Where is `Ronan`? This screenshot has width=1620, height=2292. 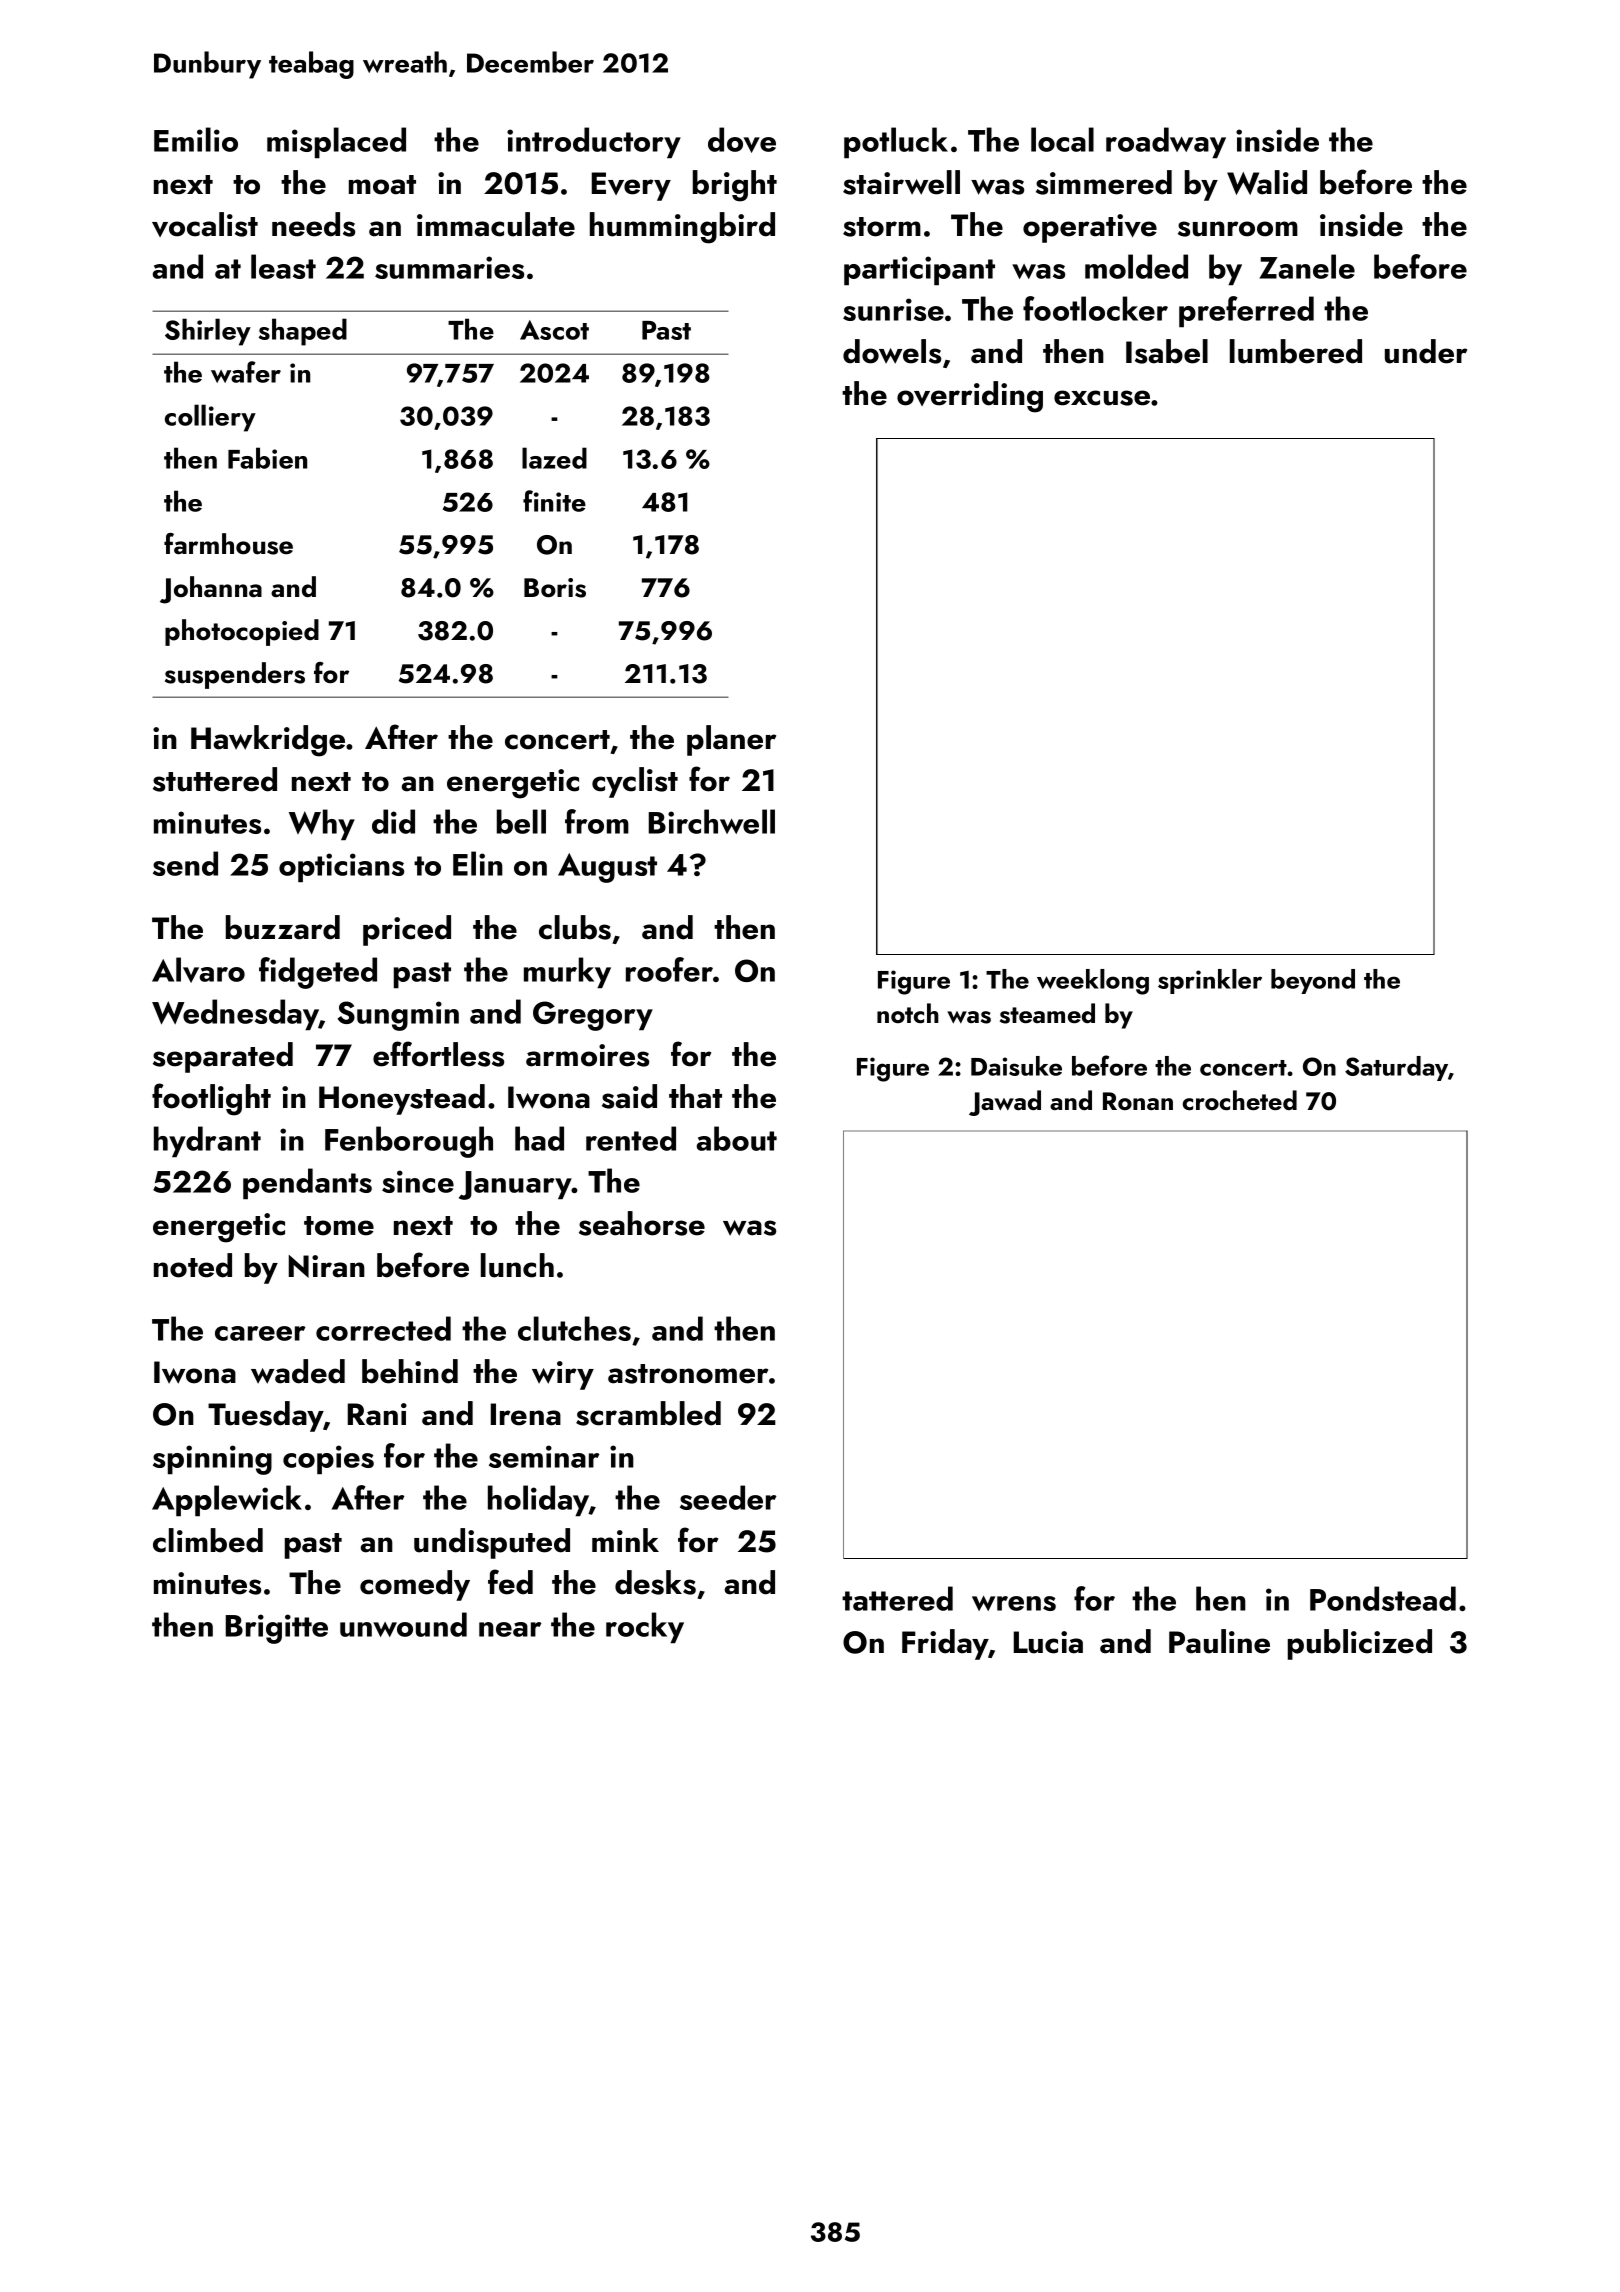
Ronan is located at coordinates (1138, 1101).
